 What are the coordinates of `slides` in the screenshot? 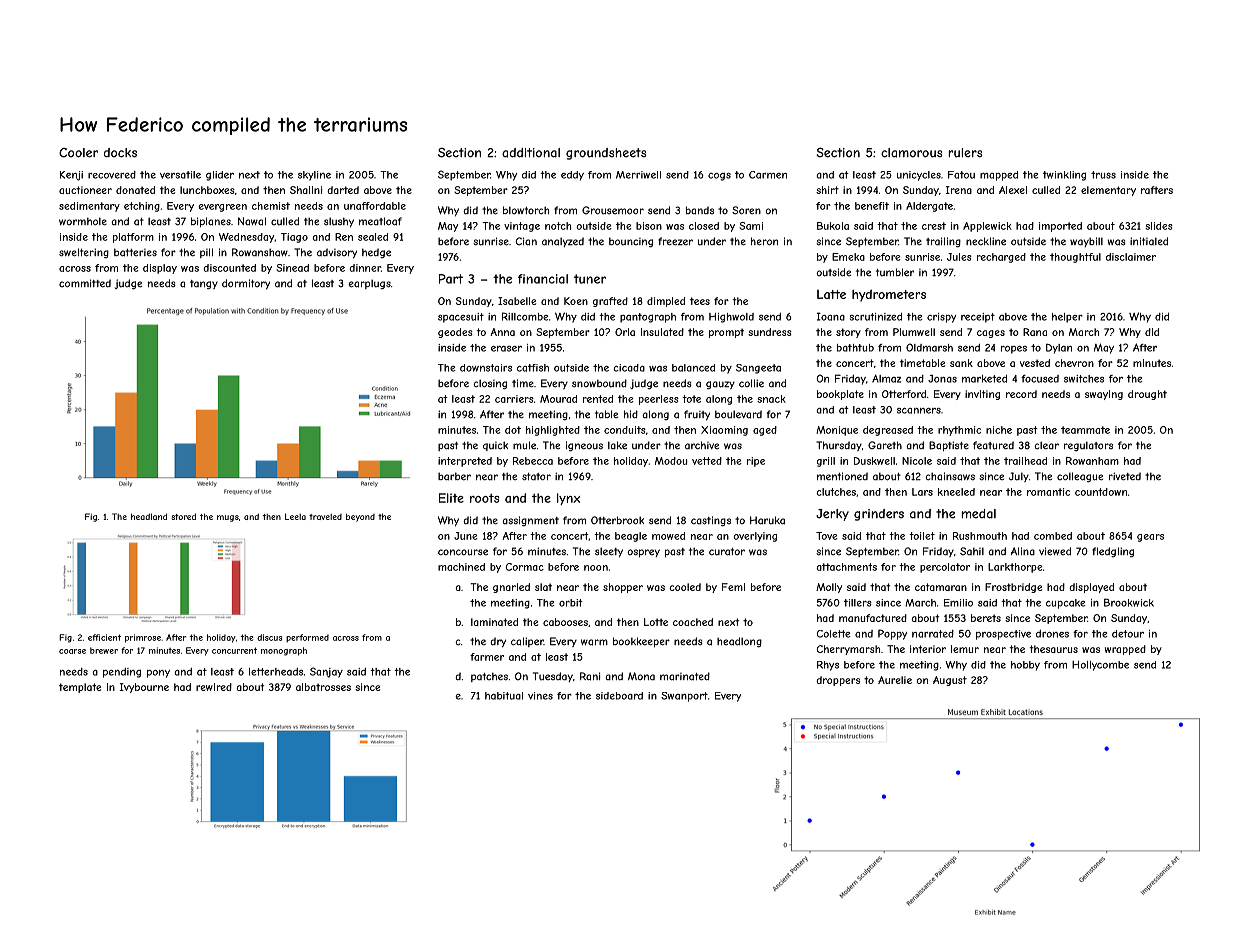 It's located at (1159, 226).
